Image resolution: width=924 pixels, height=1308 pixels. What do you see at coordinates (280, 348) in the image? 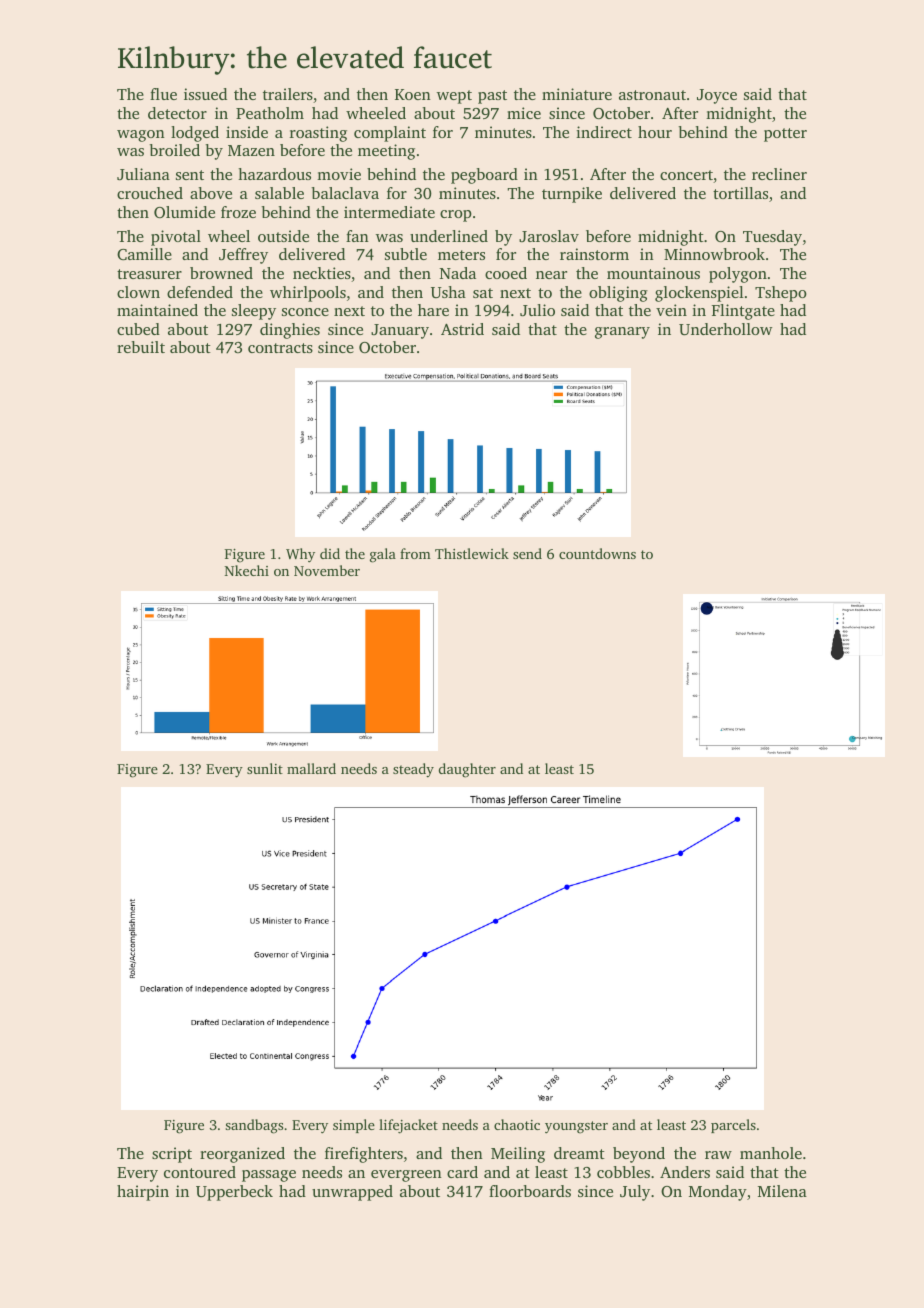
I see `contracts` at bounding box center [280, 348].
